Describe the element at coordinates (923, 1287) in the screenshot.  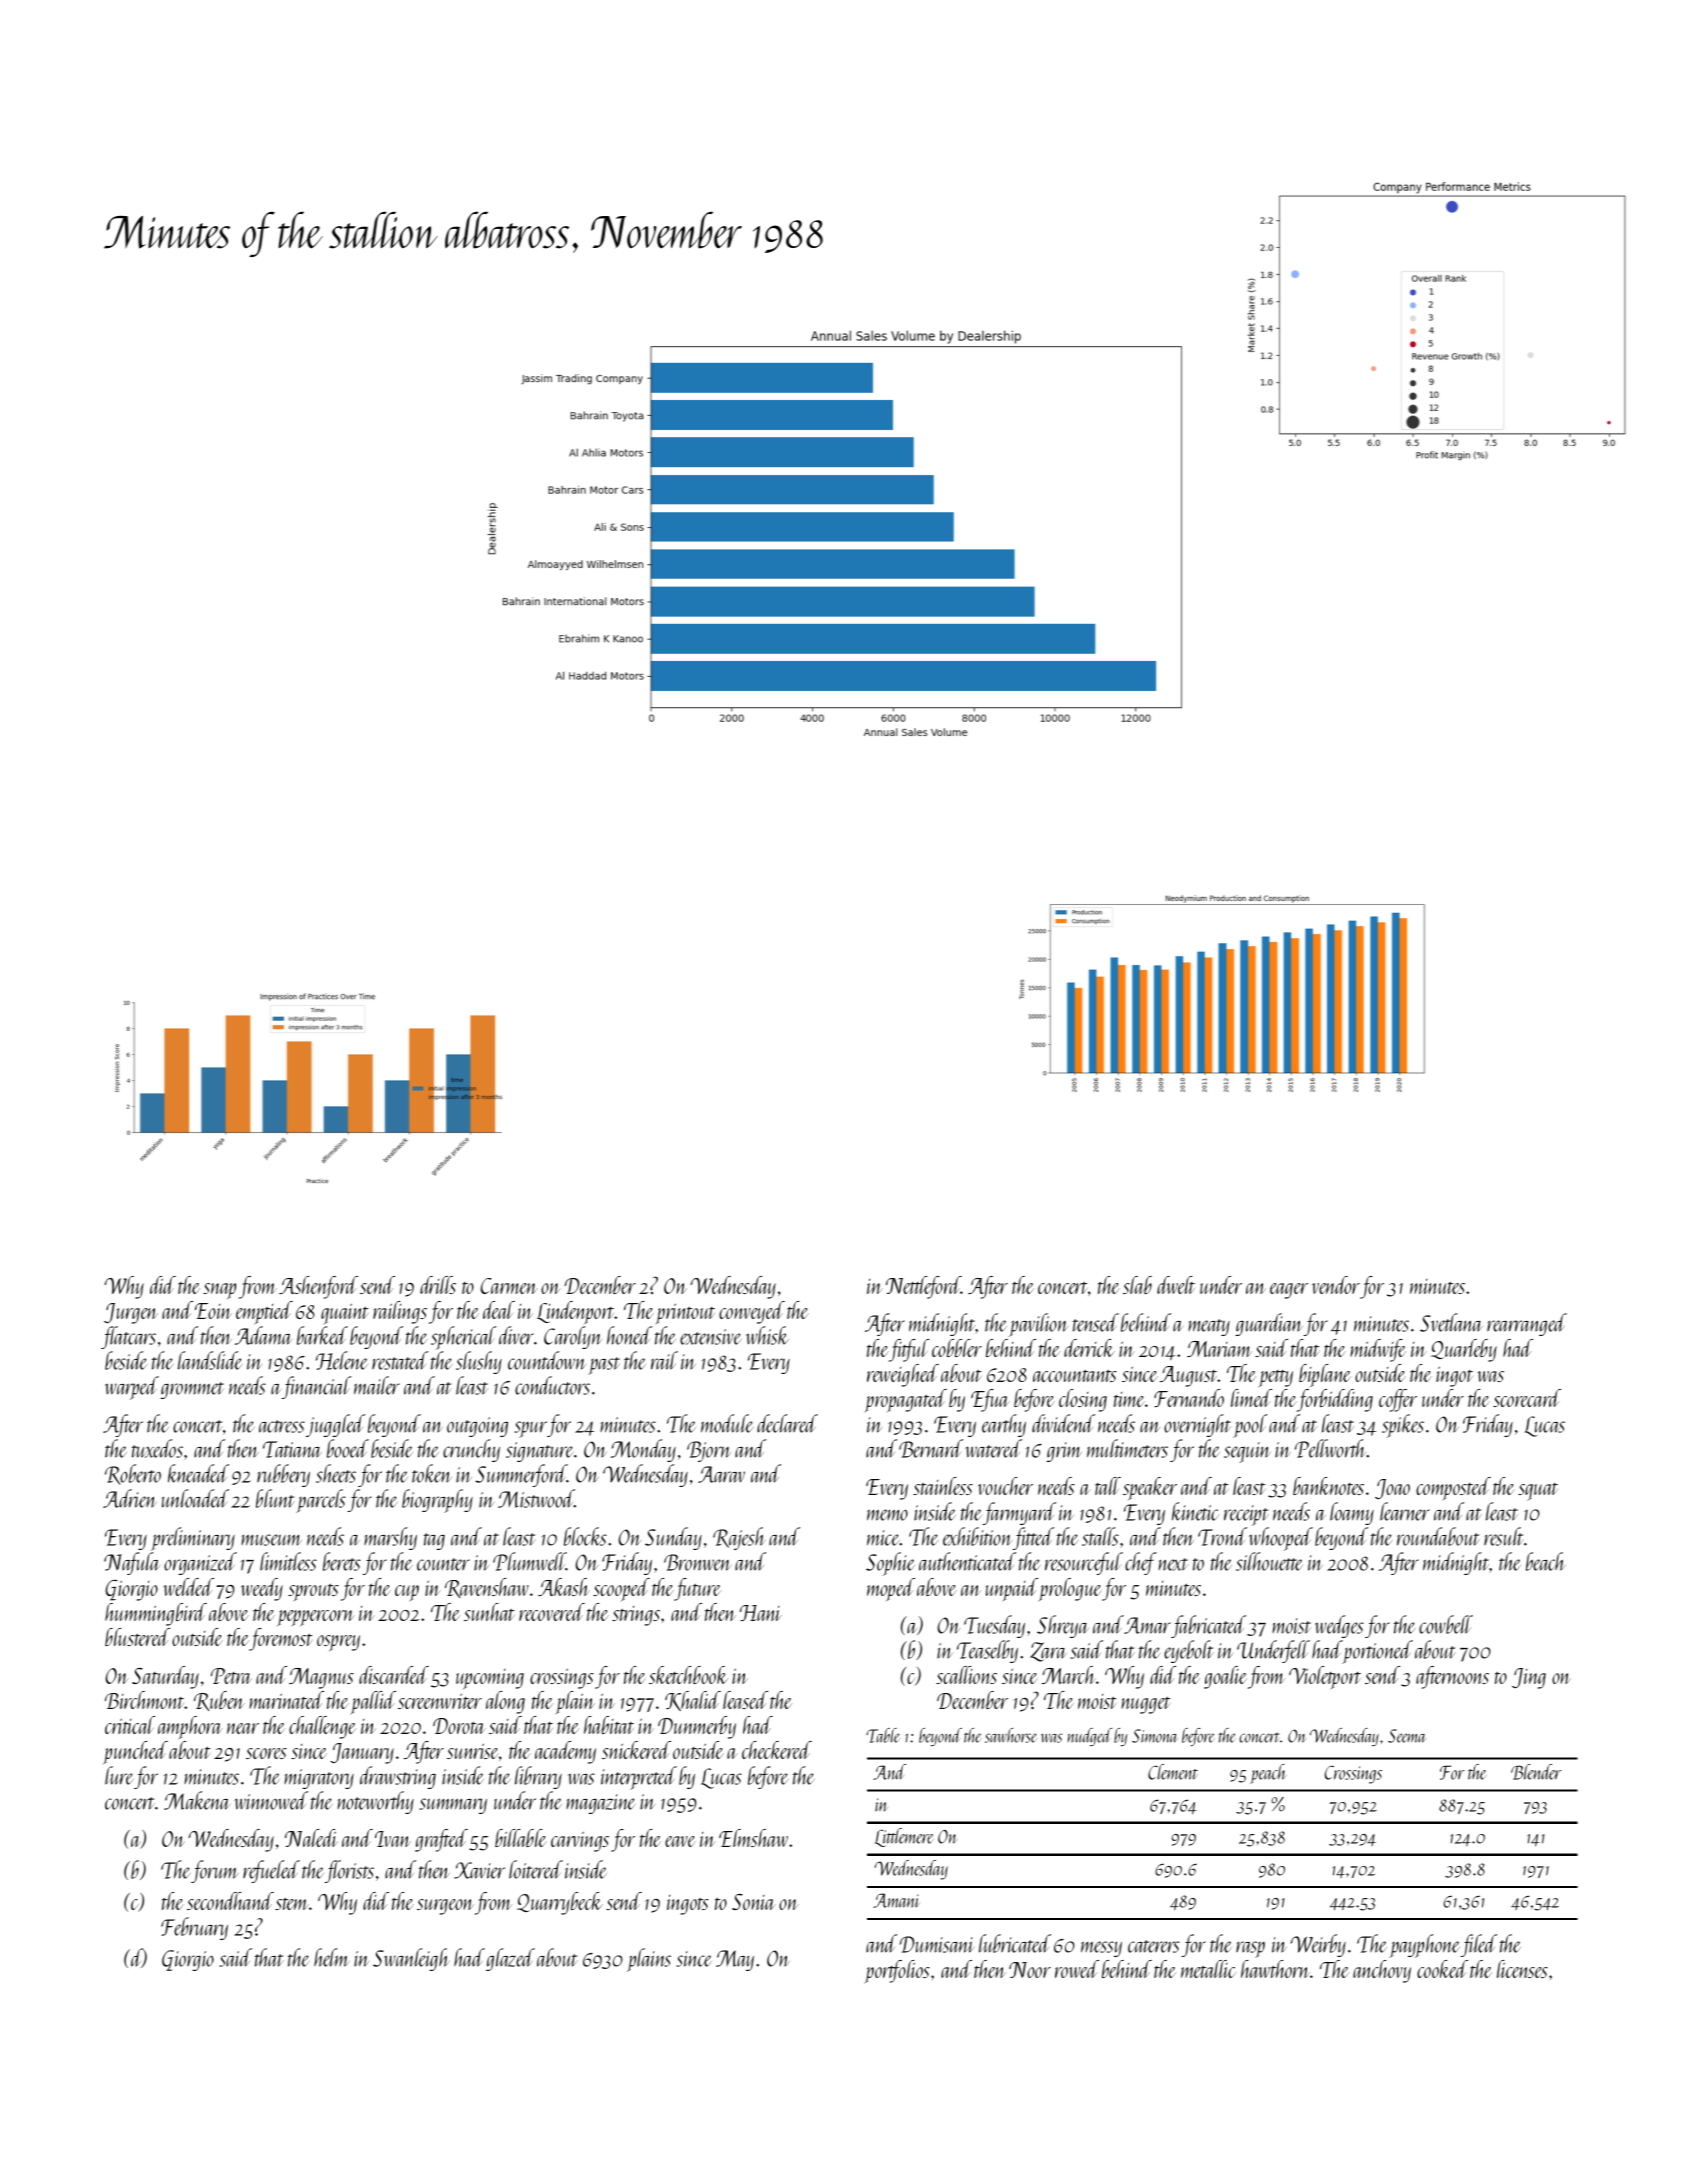
I see `Nettleford` at that location.
